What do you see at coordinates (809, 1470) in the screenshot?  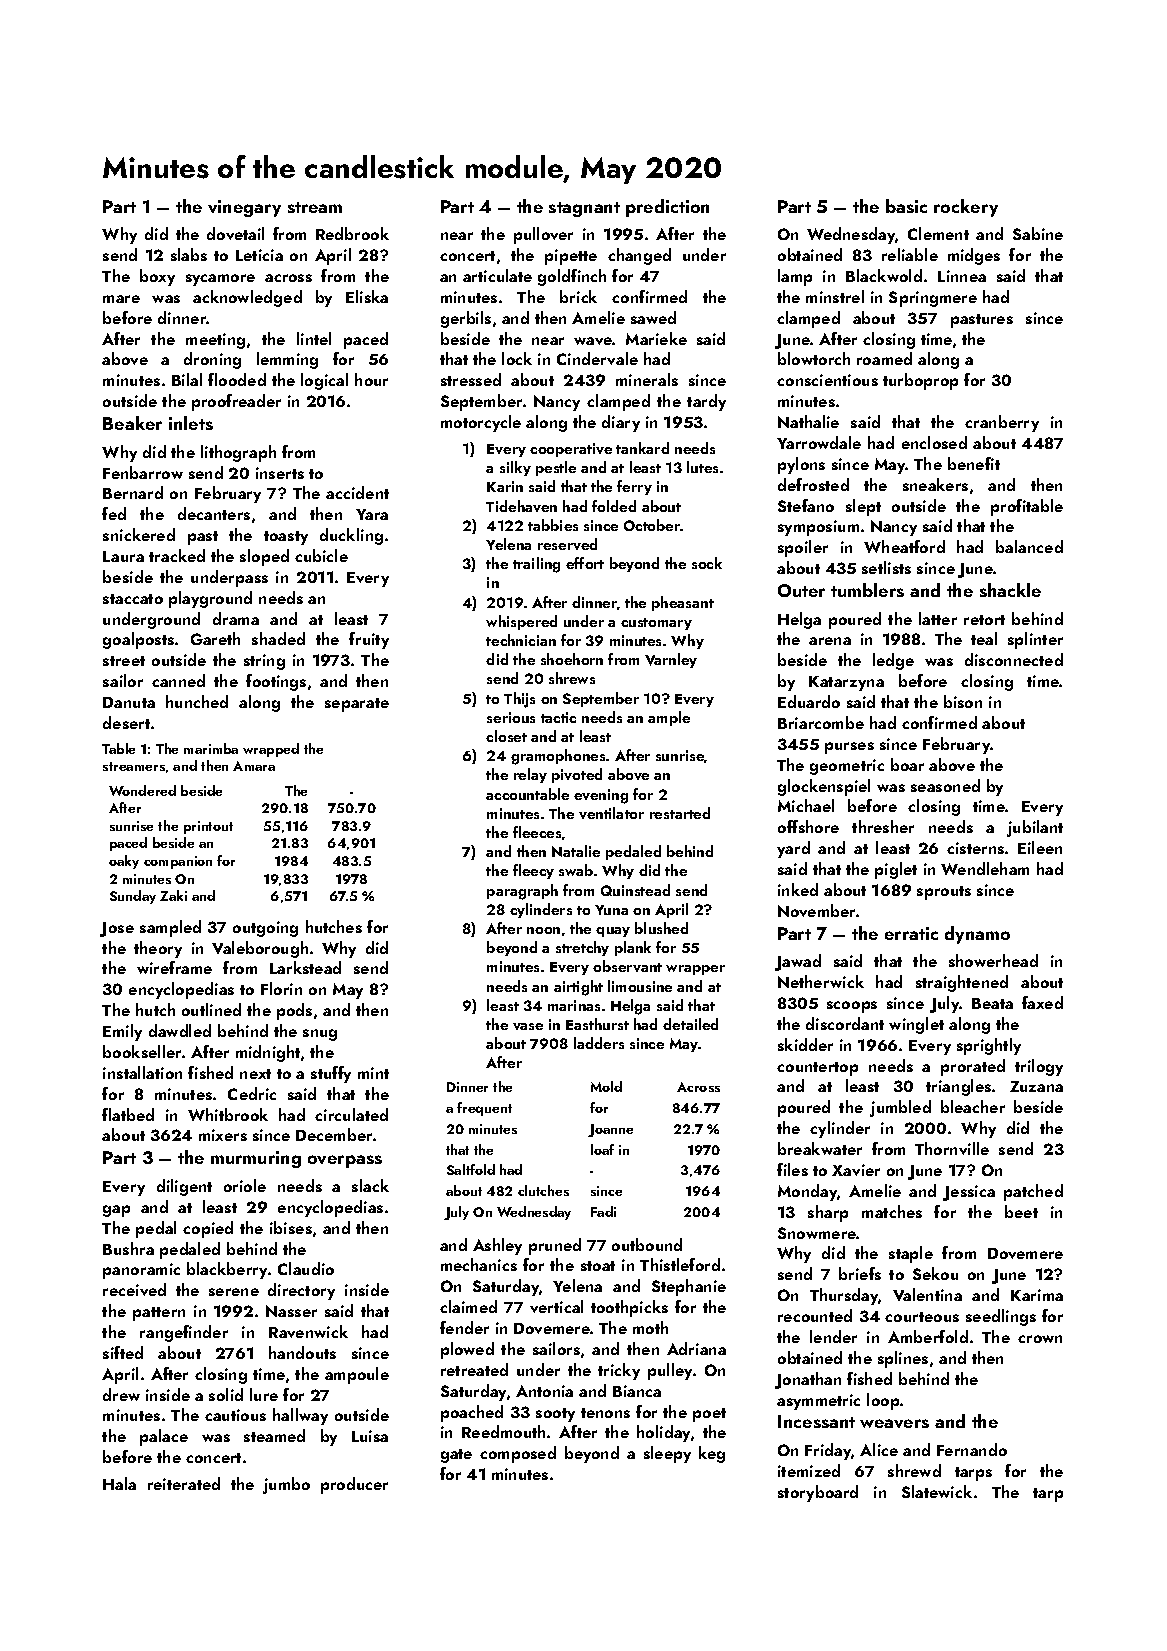 I see `itemized` at bounding box center [809, 1470].
